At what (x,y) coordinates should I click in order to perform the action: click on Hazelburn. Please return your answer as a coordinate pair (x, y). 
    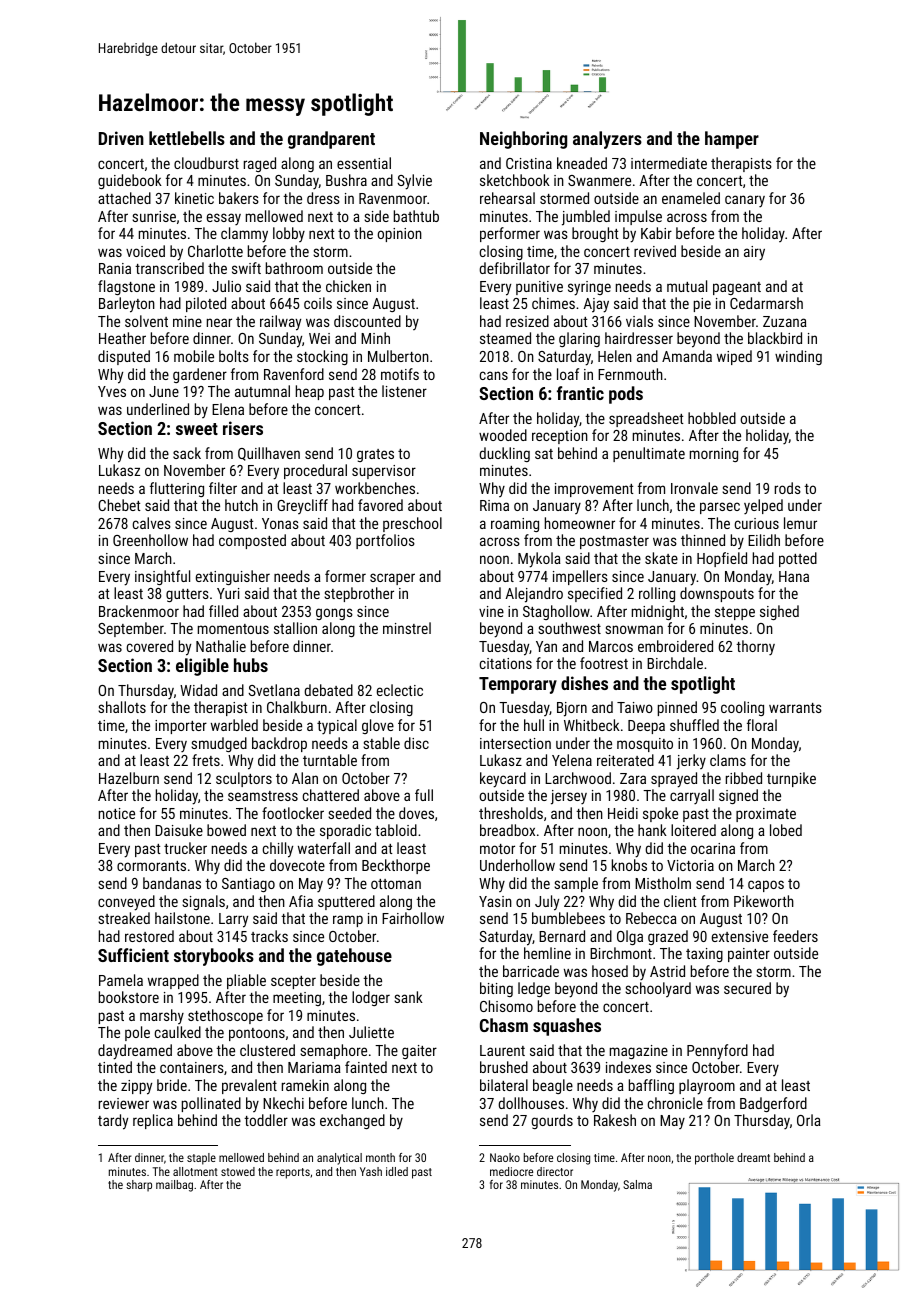
    Looking at the image, I should click on (129, 778).
